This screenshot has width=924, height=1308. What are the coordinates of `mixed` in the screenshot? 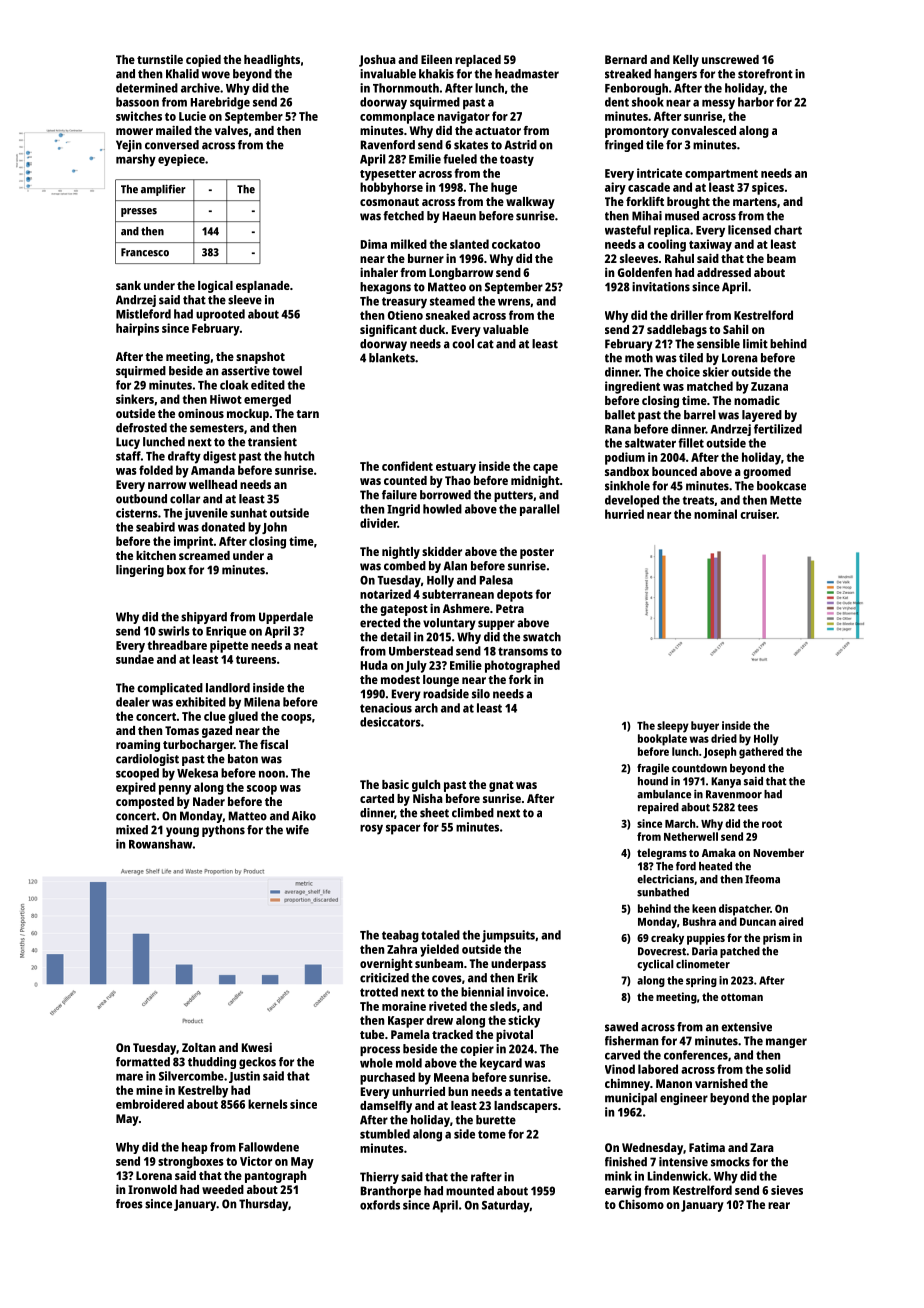 It's located at (132, 830).
